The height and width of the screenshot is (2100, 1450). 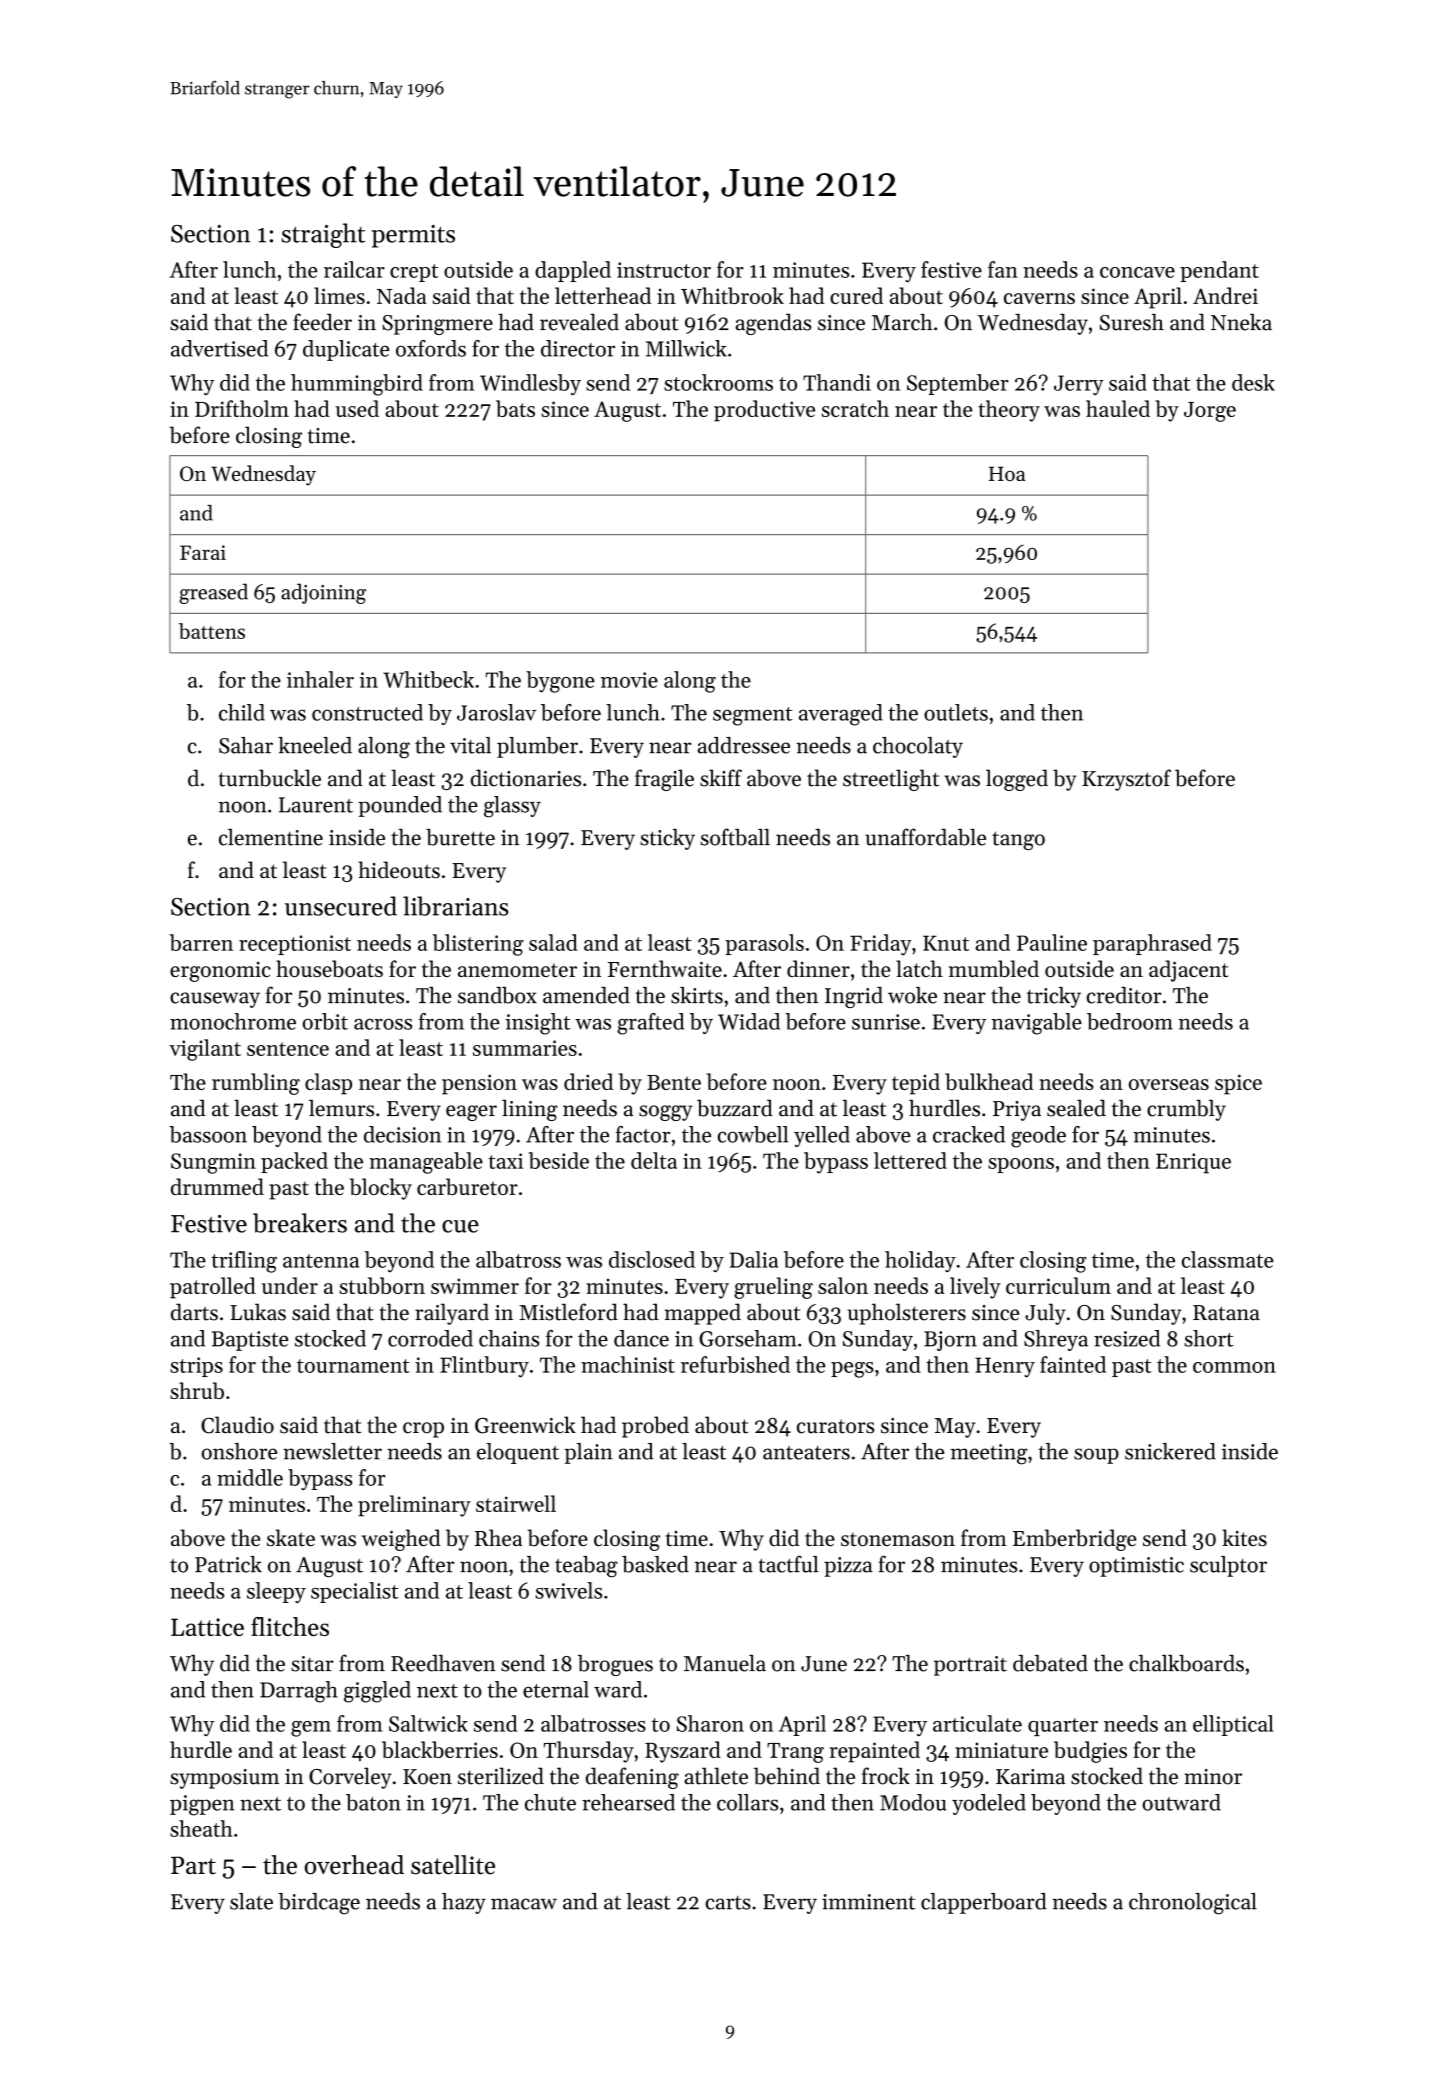 What do you see at coordinates (754, 1259) in the screenshot?
I see `Dalia` at bounding box center [754, 1259].
